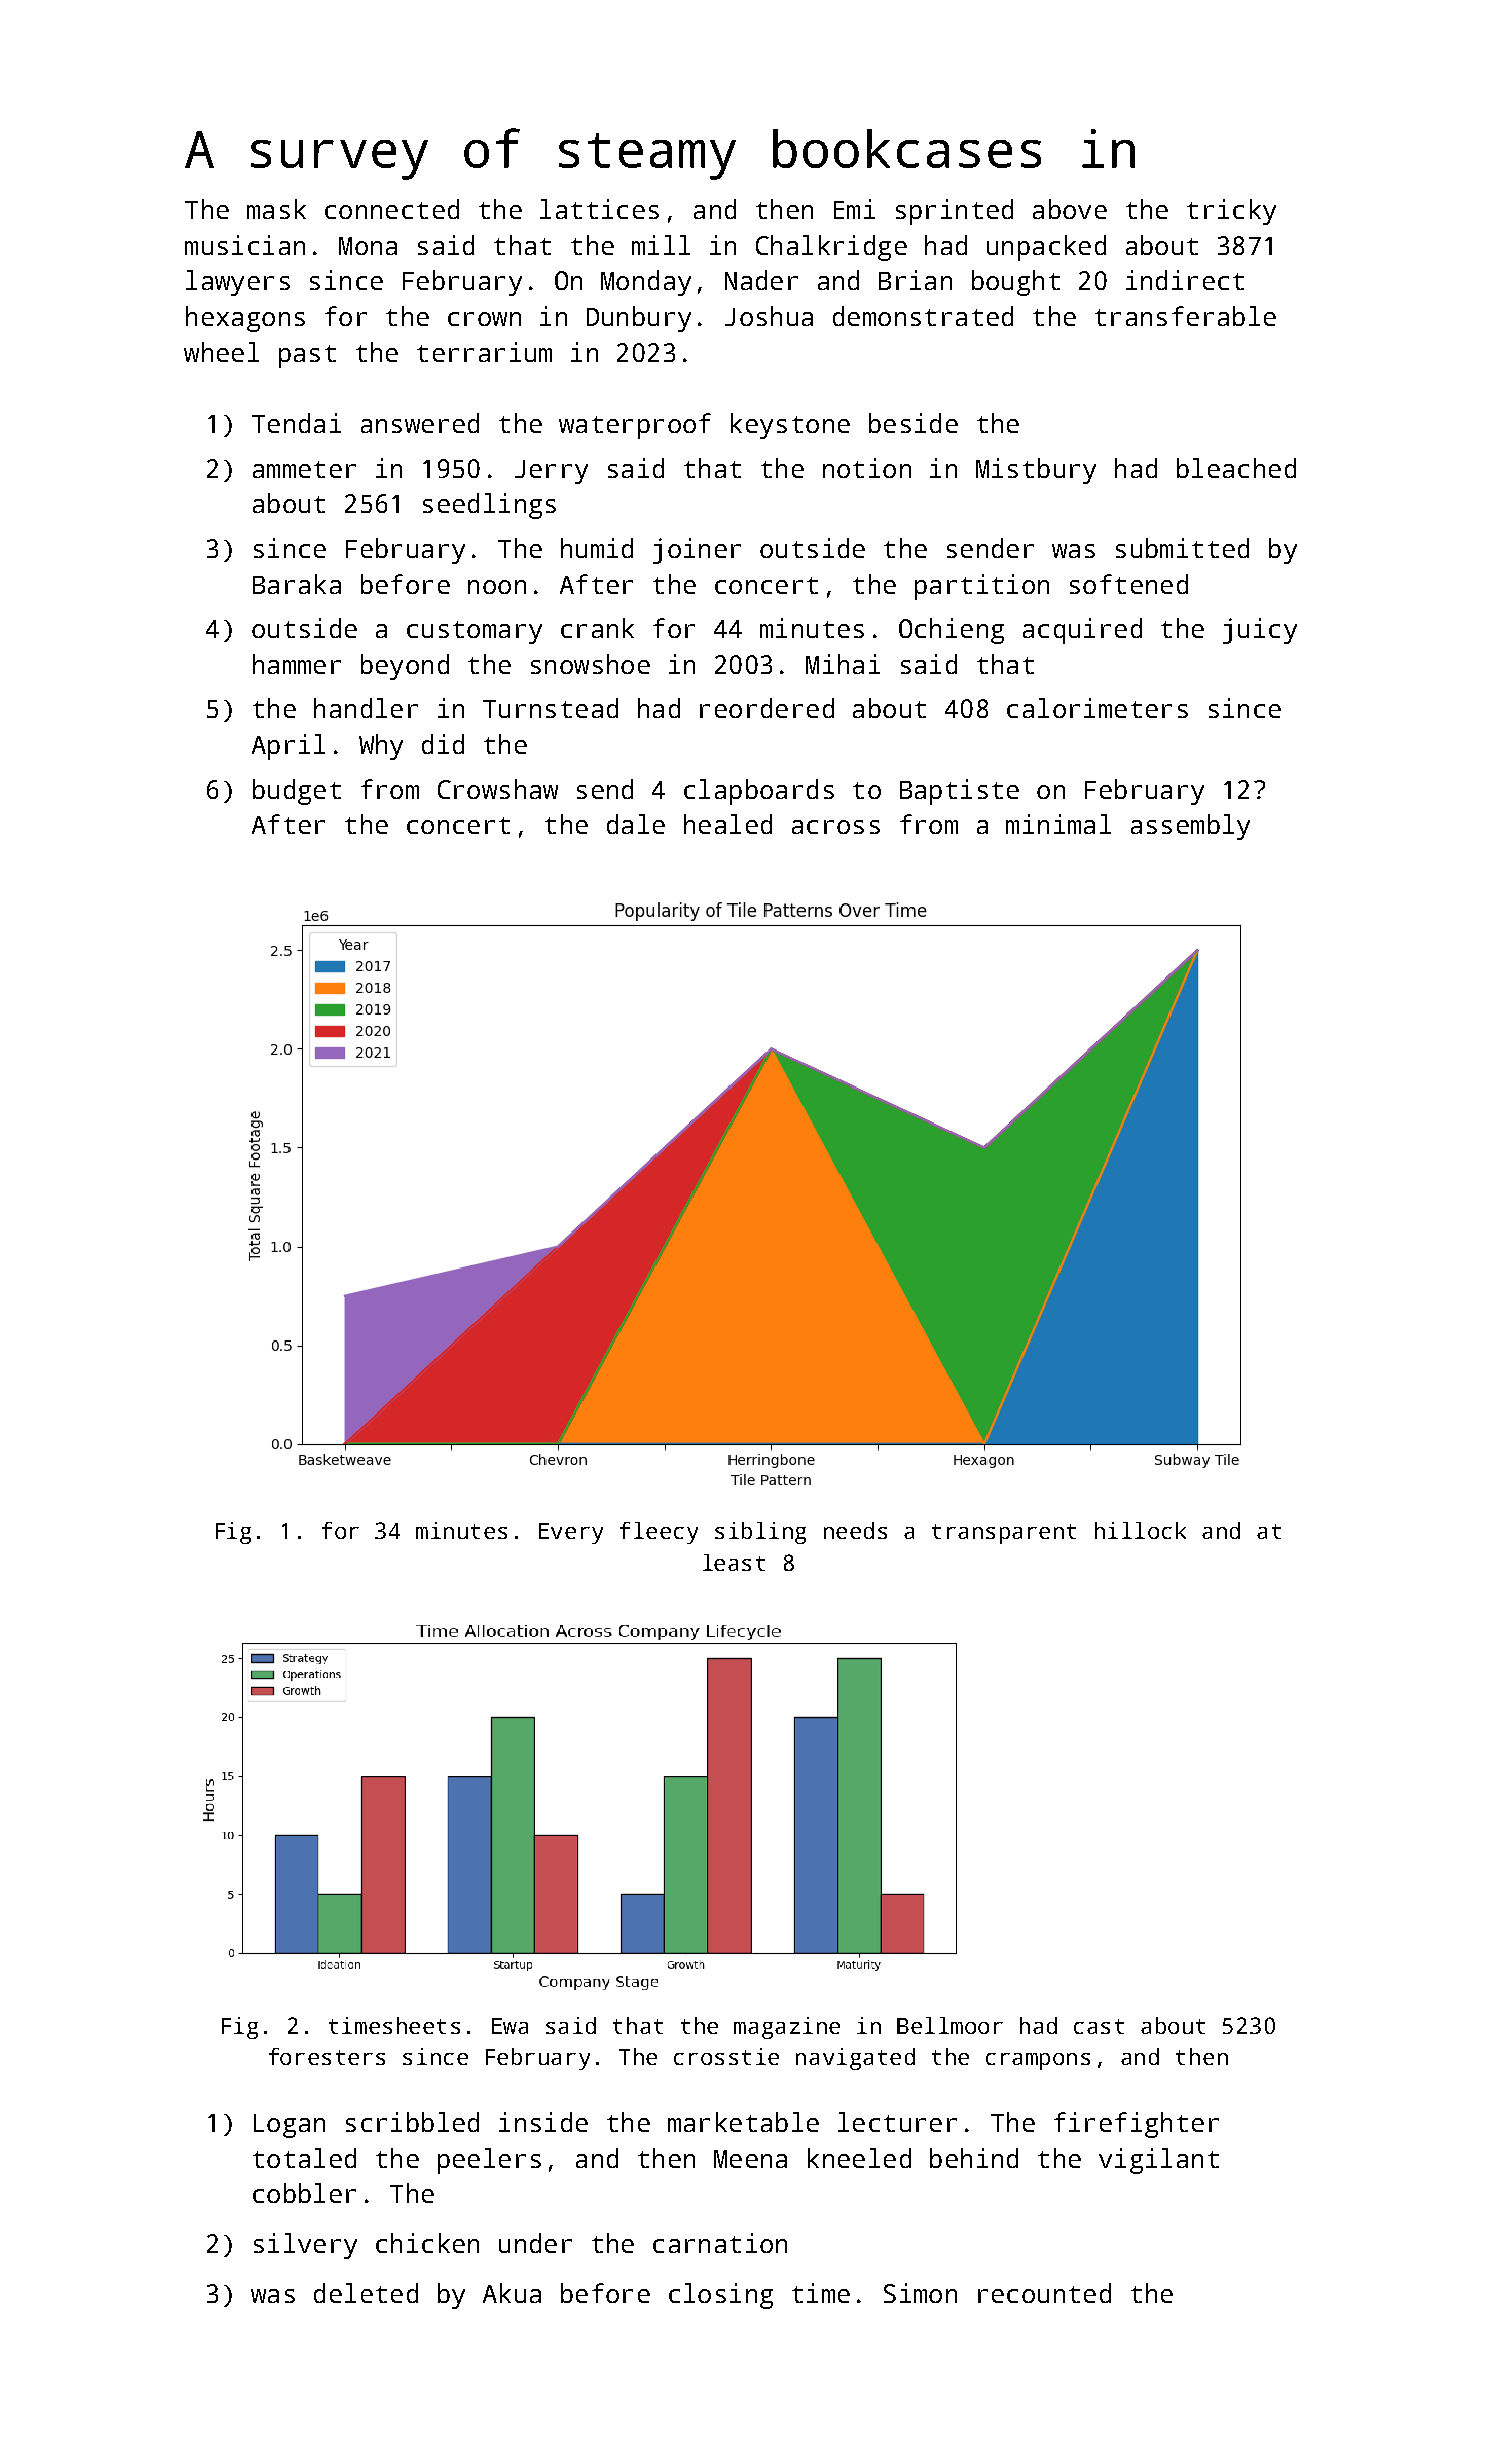 The height and width of the page is (2464, 1496). Describe the element at coordinates (854, 209) in the page. I see `Emi` at that location.
